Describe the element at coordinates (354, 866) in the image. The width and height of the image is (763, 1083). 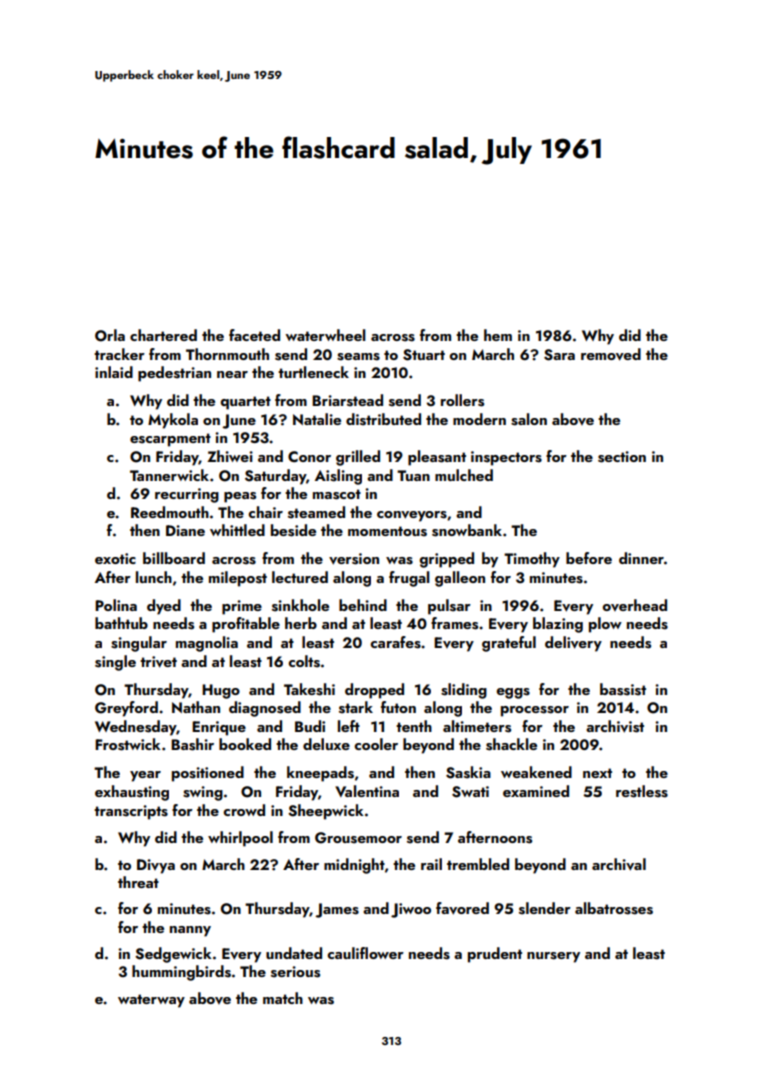
I see `midnight` at that location.
